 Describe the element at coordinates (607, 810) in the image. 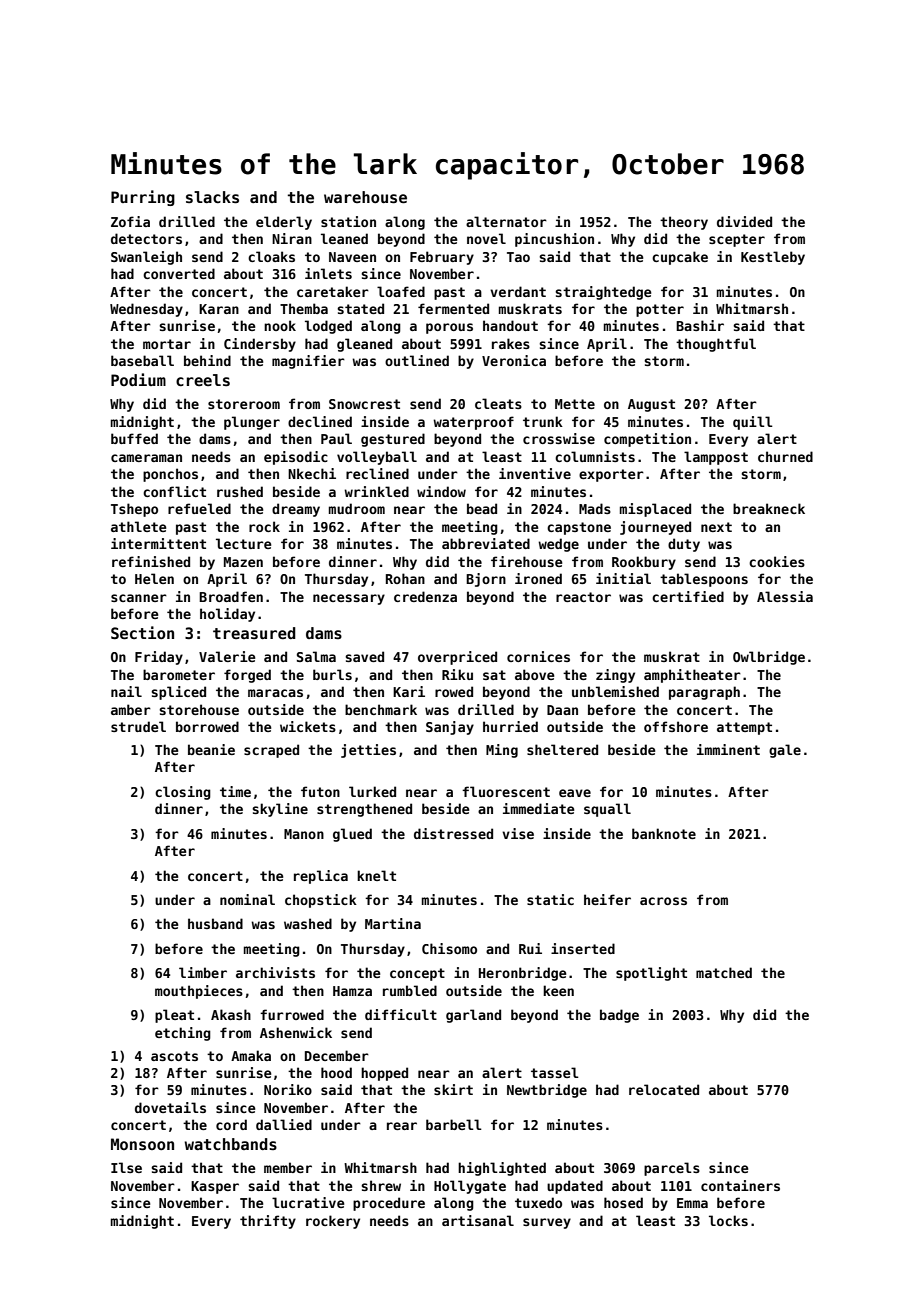

I see `squall` at that location.
